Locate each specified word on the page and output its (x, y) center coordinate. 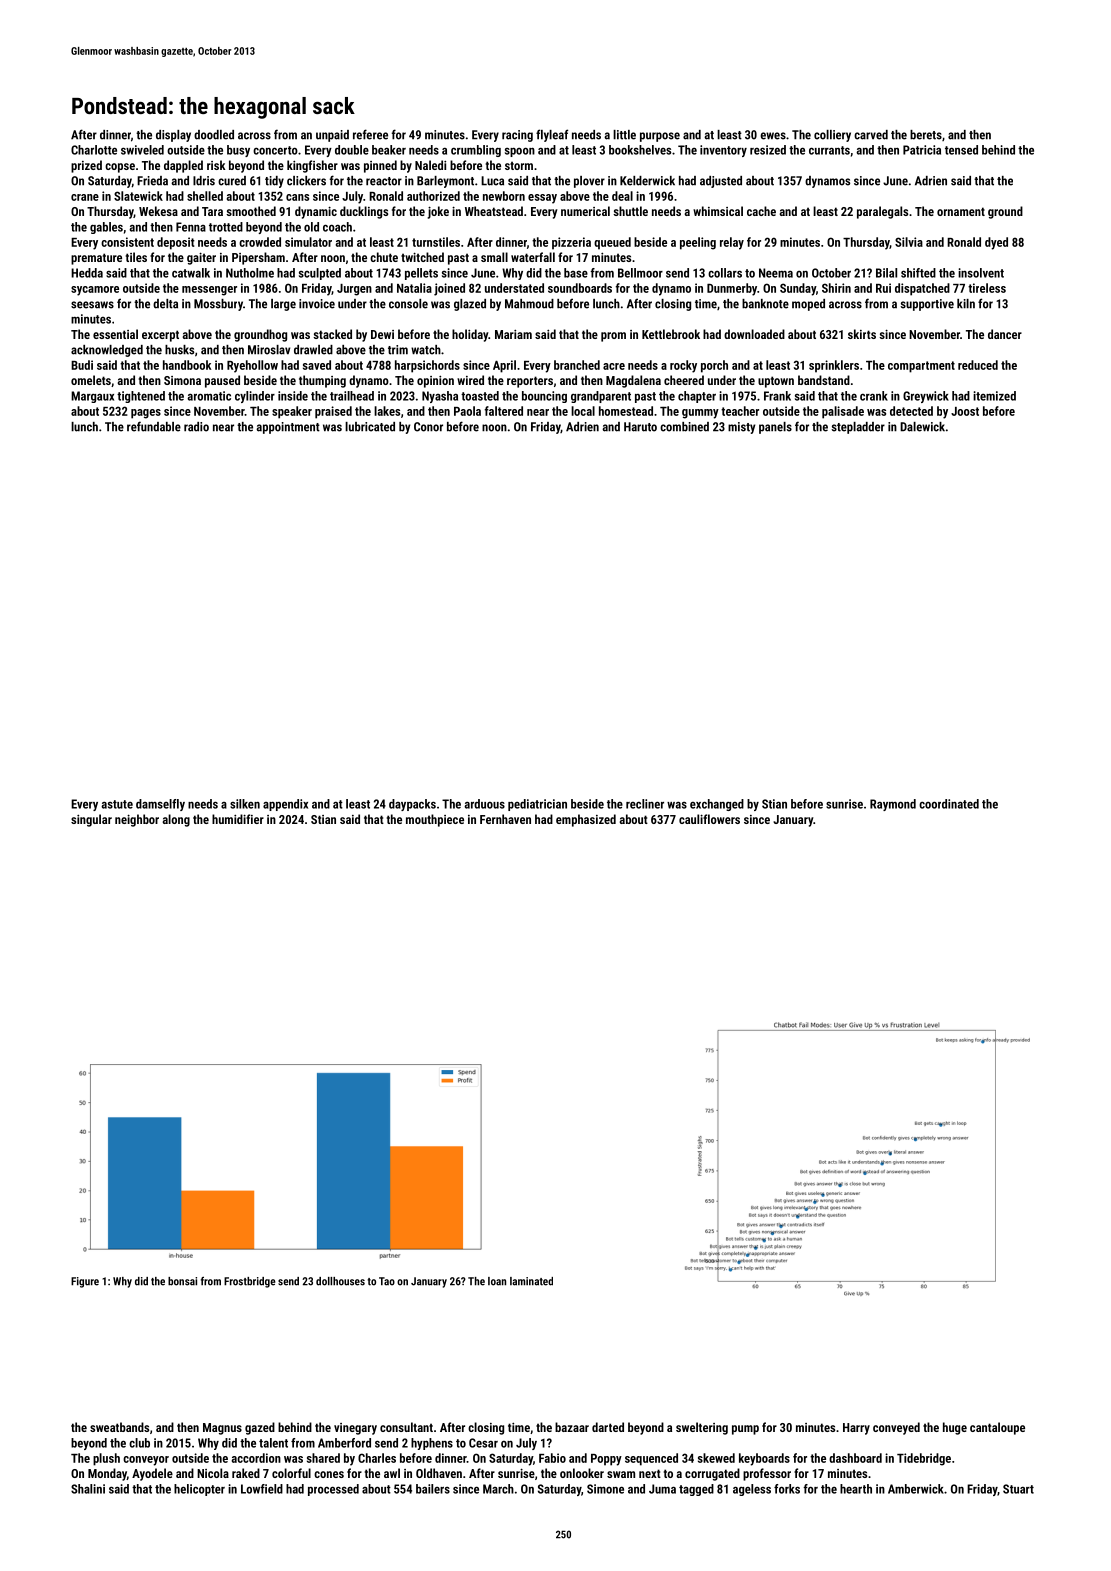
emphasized (586, 820)
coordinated (949, 804)
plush (106, 1459)
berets (926, 135)
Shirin (836, 288)
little (624, 135)
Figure (85, 1282)
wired (470, 380)
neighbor (137, 820)
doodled (214, 135)
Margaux (92, 397)
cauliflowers (709, 819)
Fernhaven (505, 819)
